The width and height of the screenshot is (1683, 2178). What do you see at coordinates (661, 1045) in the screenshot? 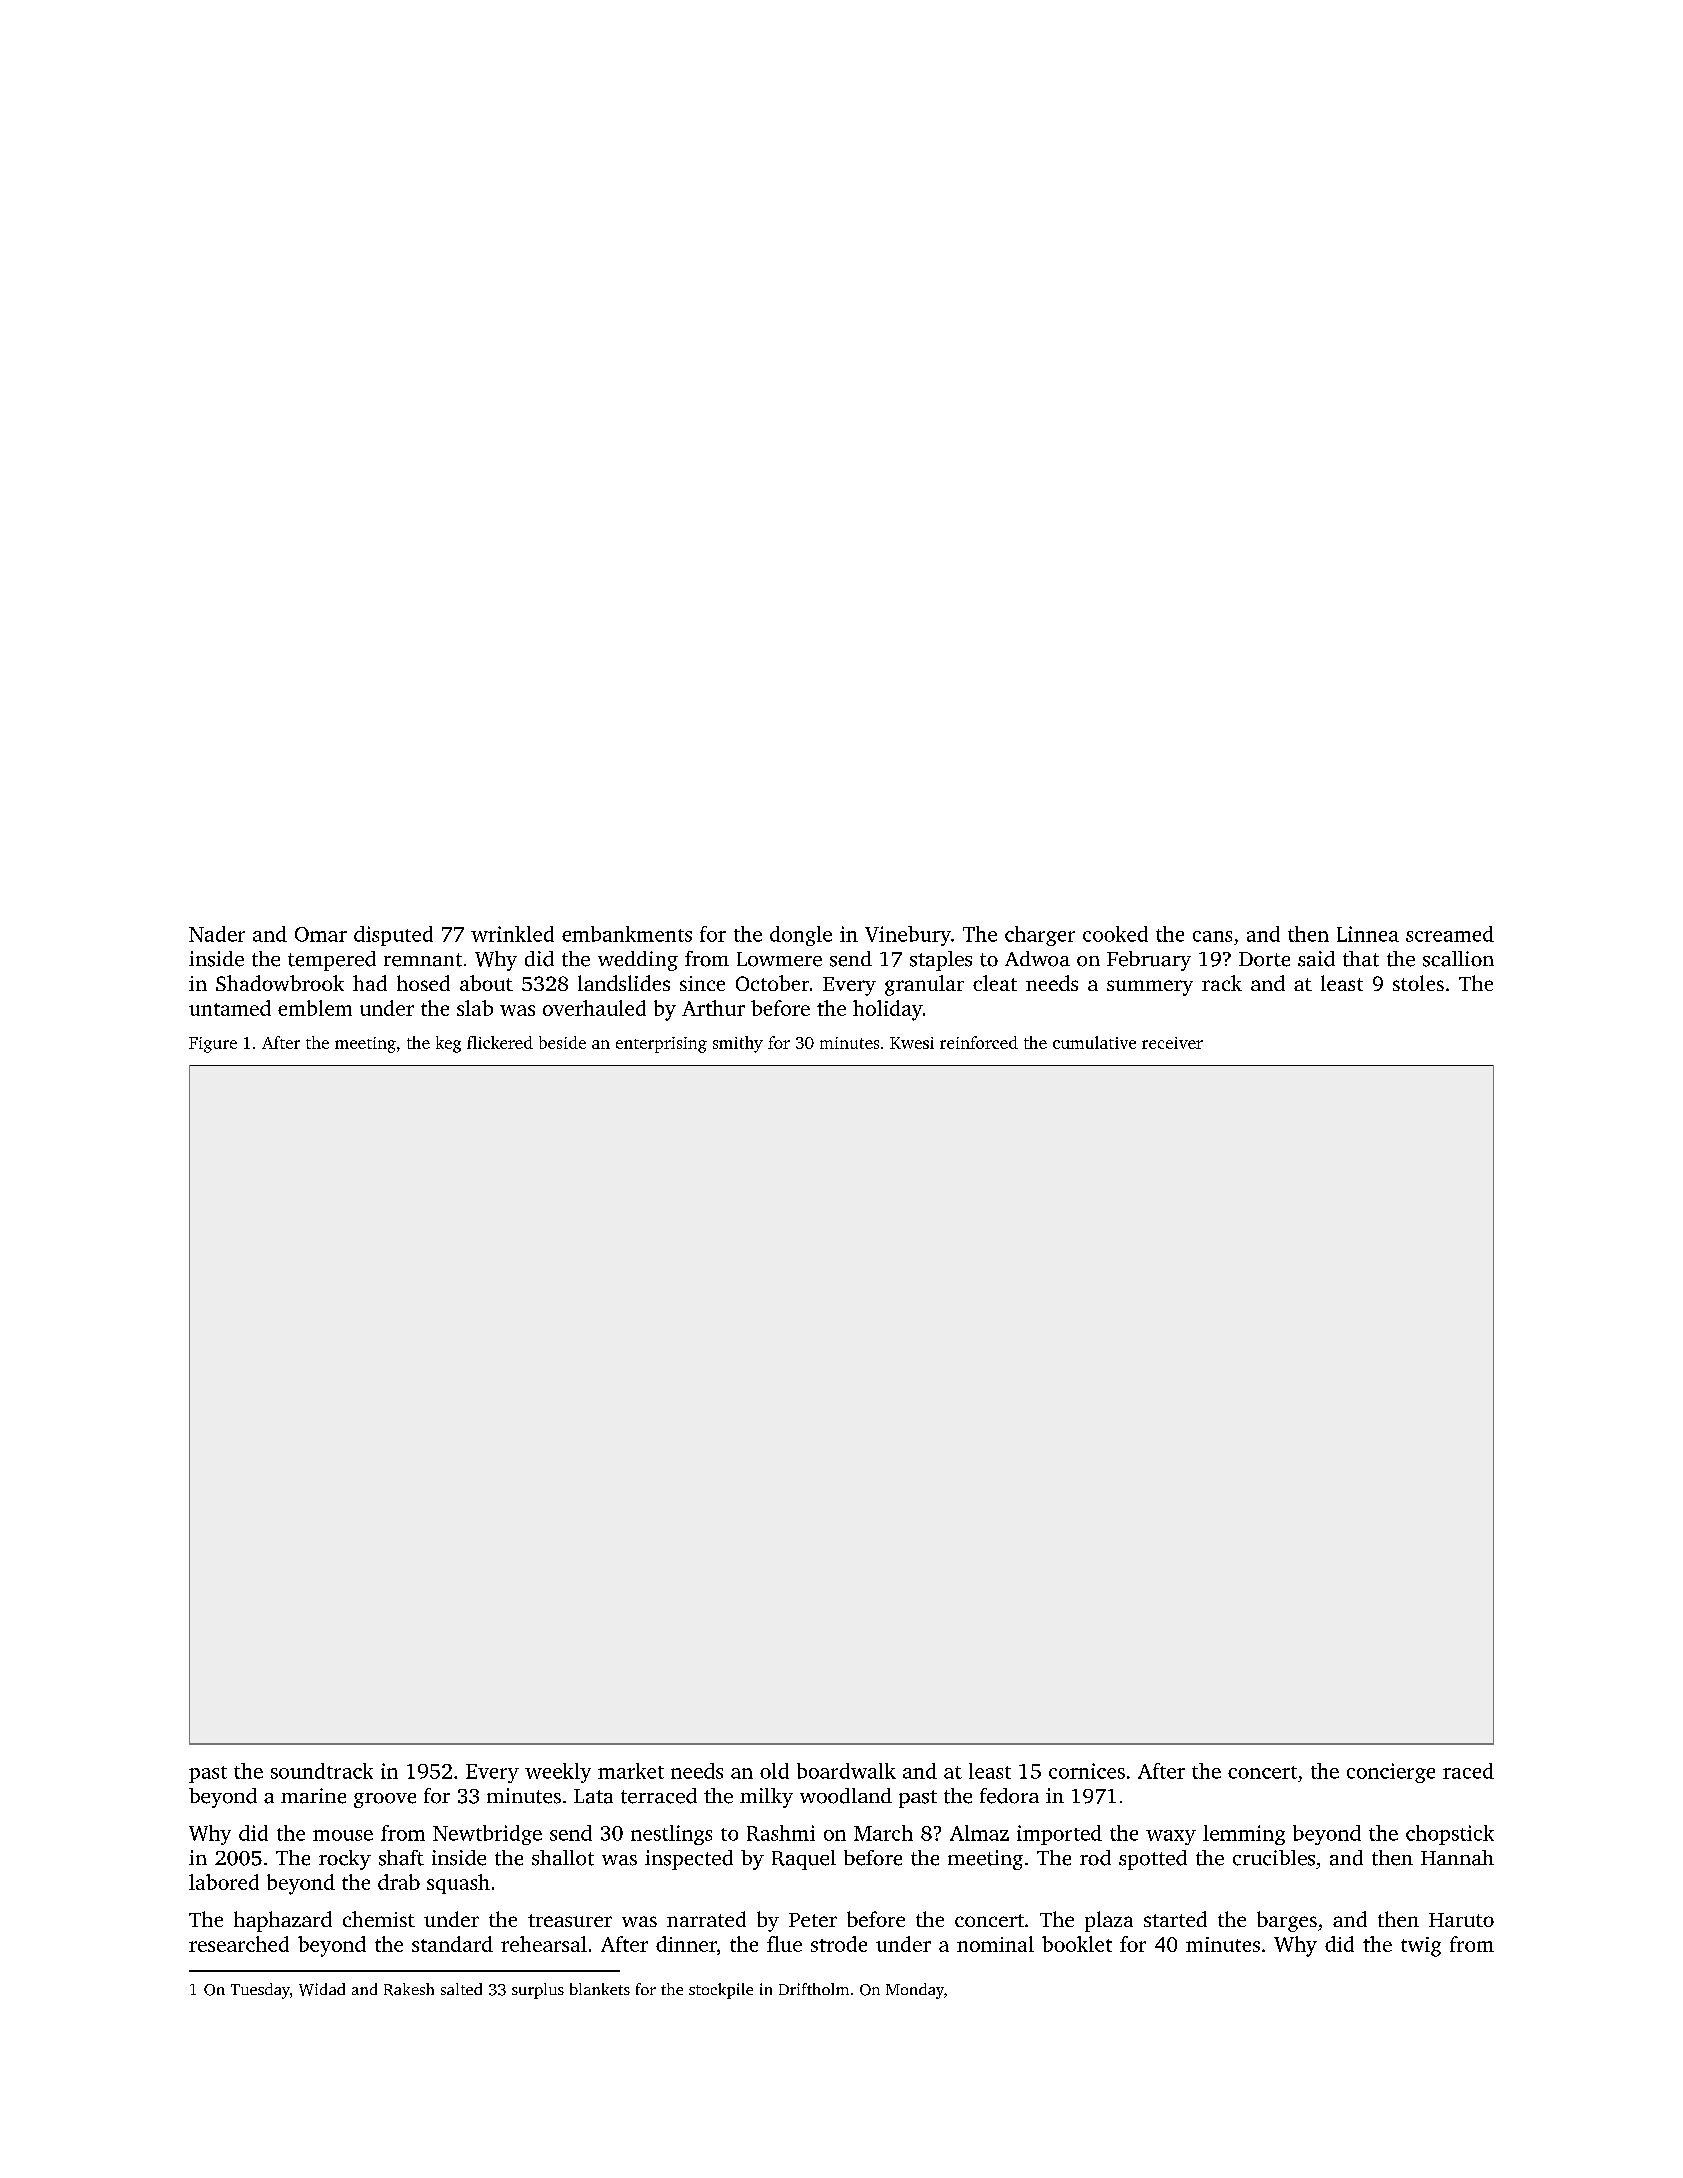
I see `enterprising` at bounding box center [661, 1045].
